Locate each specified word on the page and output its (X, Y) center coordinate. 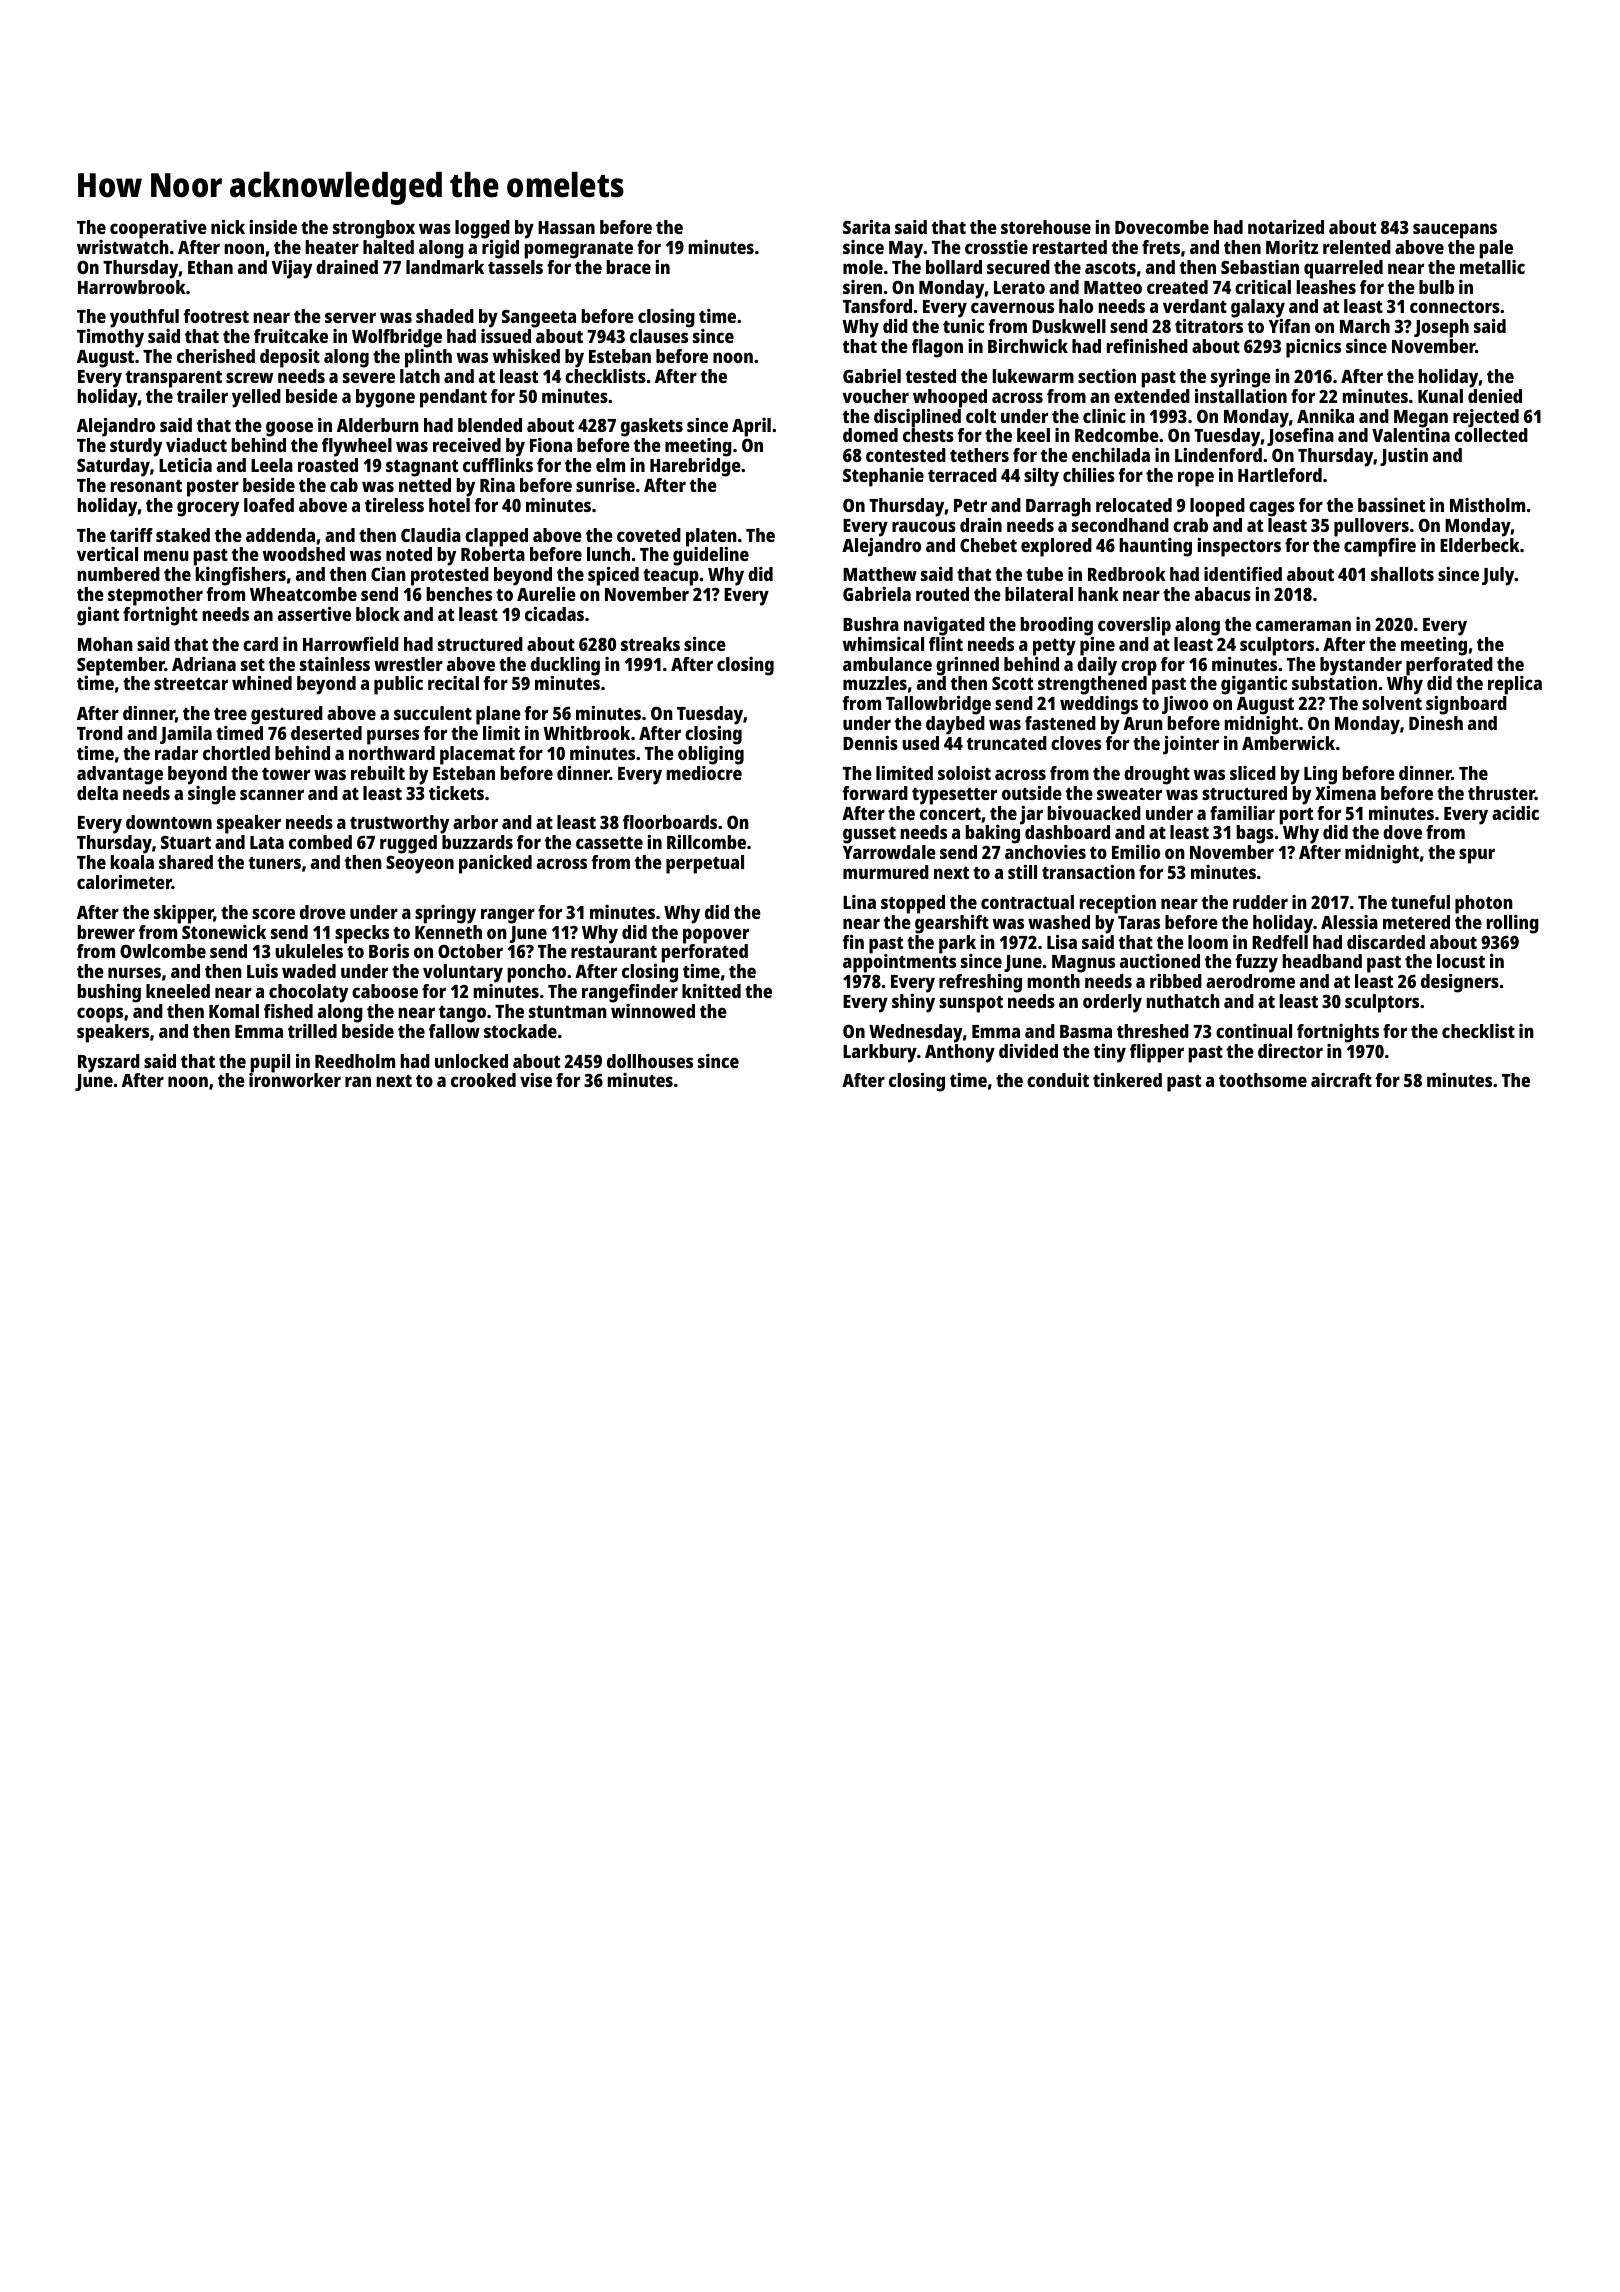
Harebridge (695, 467)
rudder (1260, 902)
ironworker (295, 1080)
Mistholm (1487, 505)
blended (490, 425)
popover (716, 936)
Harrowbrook (132, 287)
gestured (287, 715)
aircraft (1341, 1080)
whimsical (883, 644)
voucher (875, 396)
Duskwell (1069, 326)
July (1498, 576)
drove (323, 912)
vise (536, 1080)
